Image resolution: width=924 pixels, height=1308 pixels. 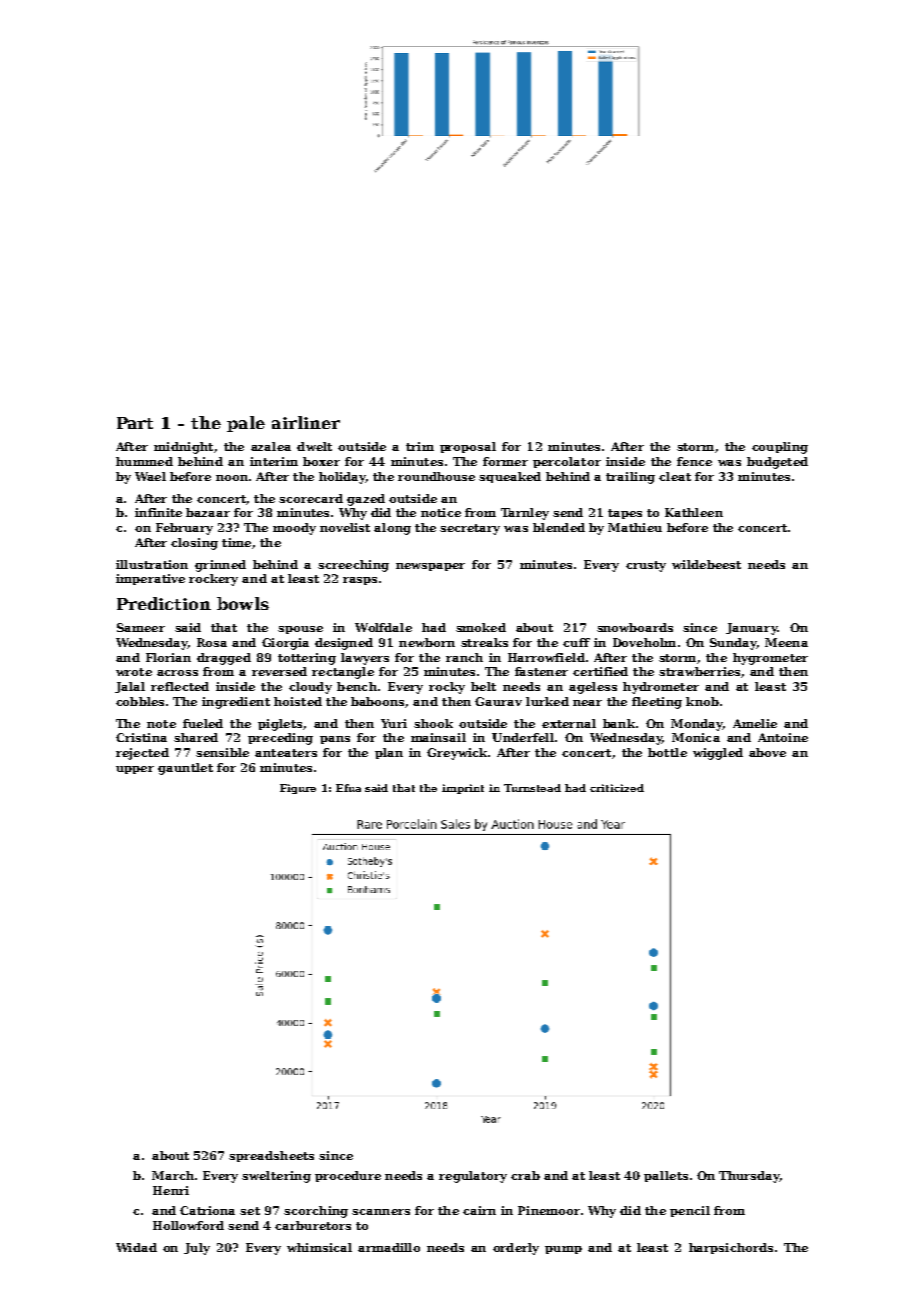 What do you see at coordinates (136, 1247) in the image?
I see `Widad` at bounding box center [136, 1247].
